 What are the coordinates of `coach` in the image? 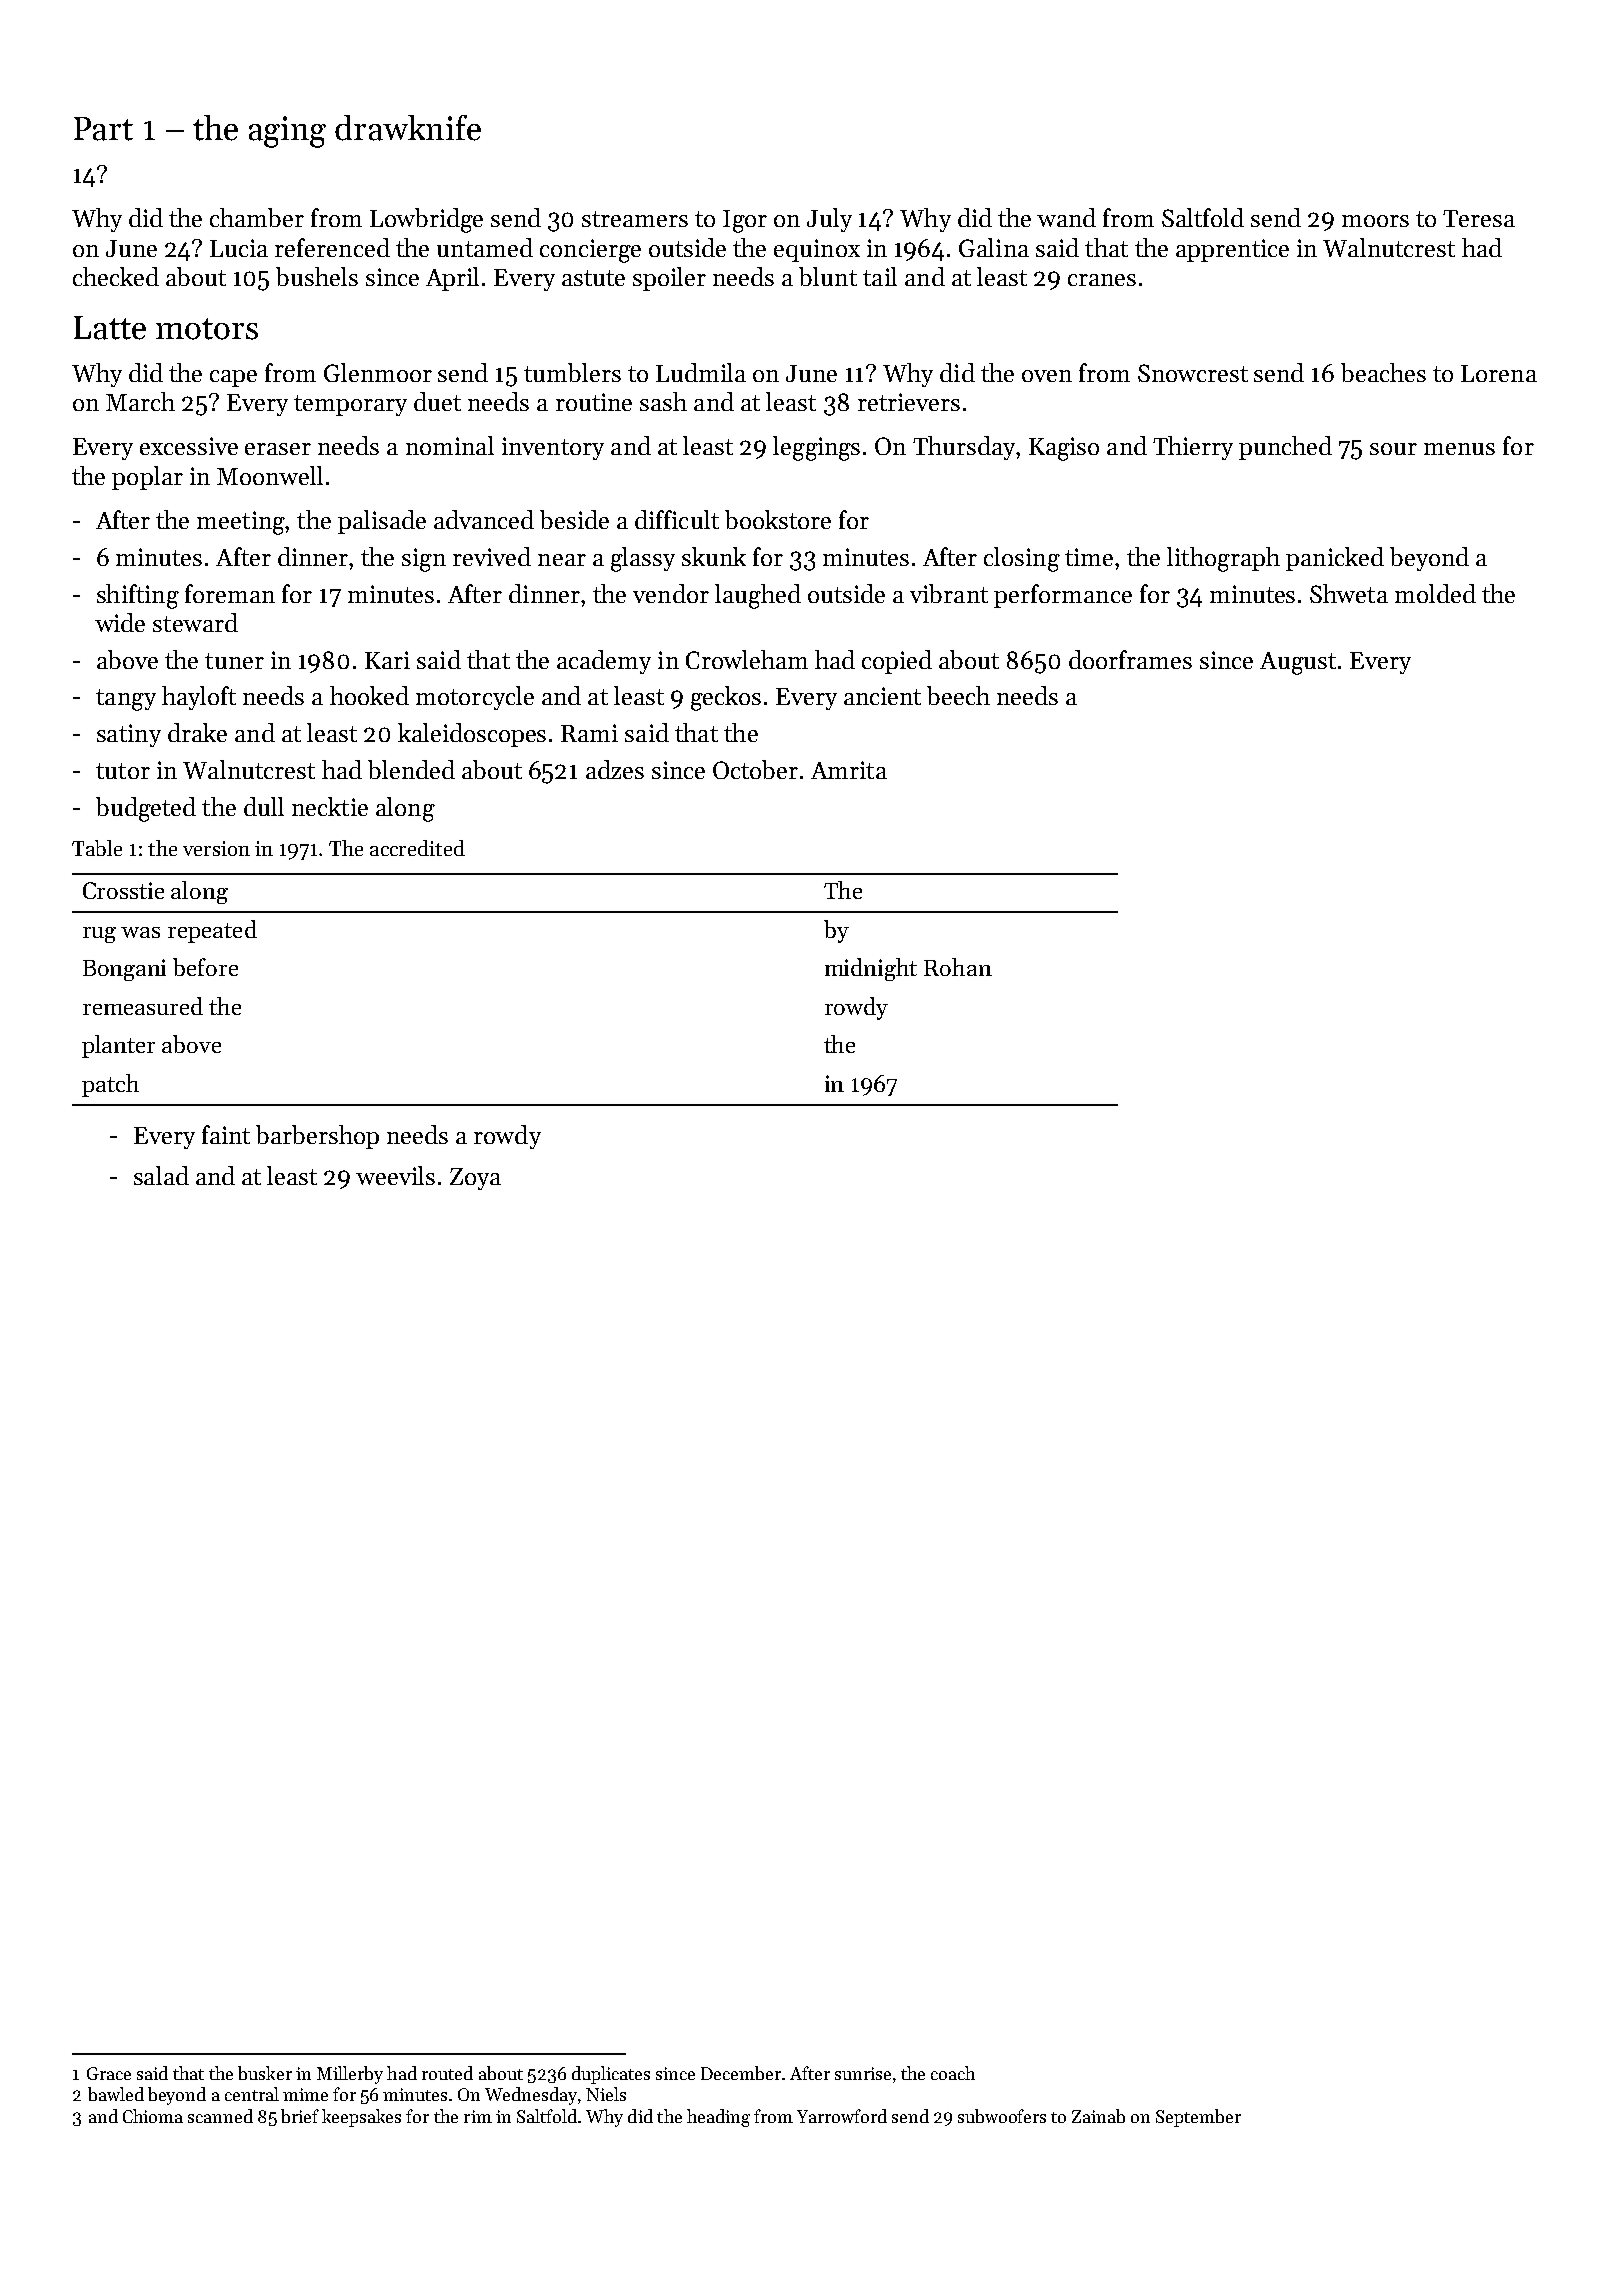 It's located at (953, 2073).
